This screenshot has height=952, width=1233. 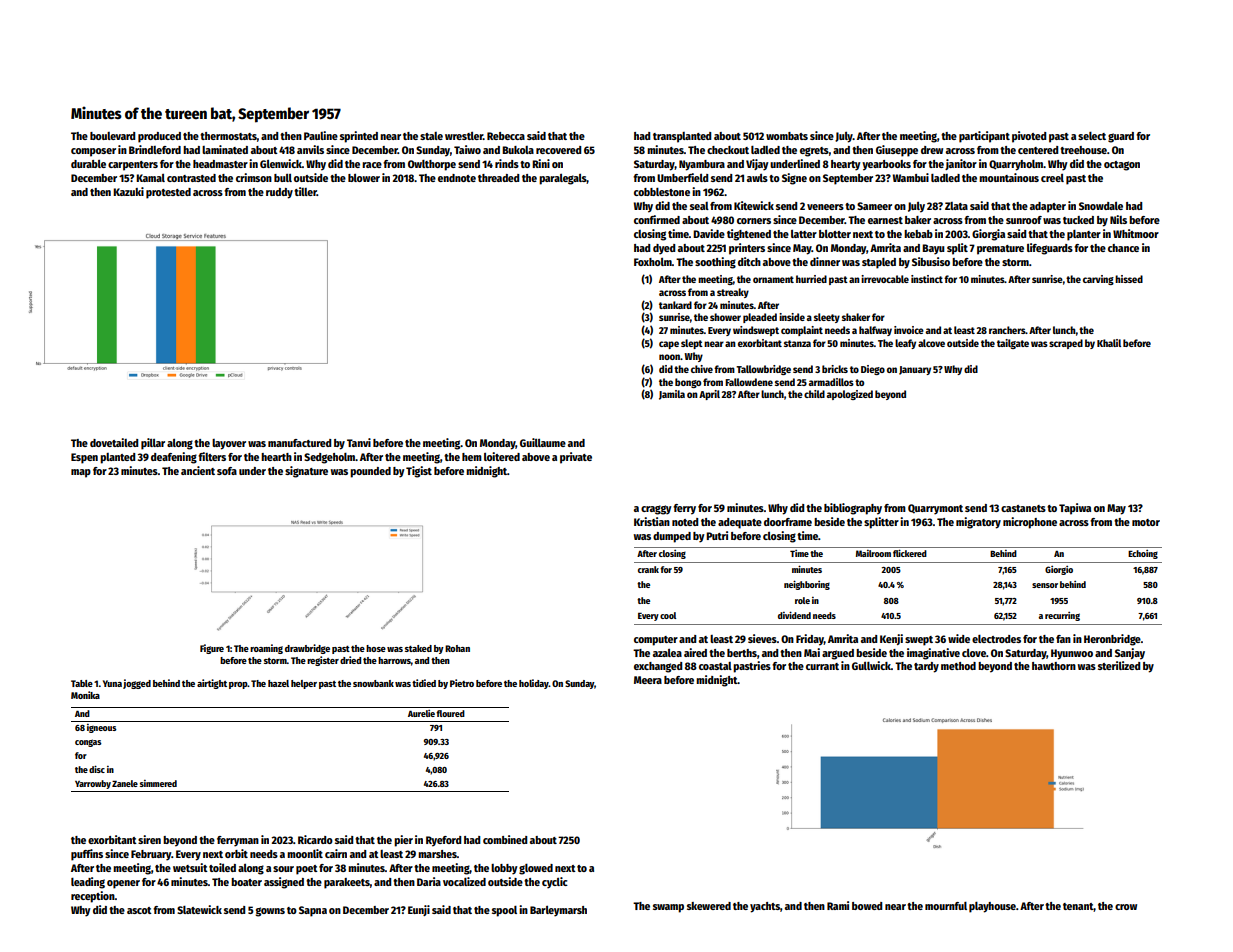 What do you see at coordinates (370, 472) in the screenshot?
I see `pounded` at bounding box center [370, 472].
